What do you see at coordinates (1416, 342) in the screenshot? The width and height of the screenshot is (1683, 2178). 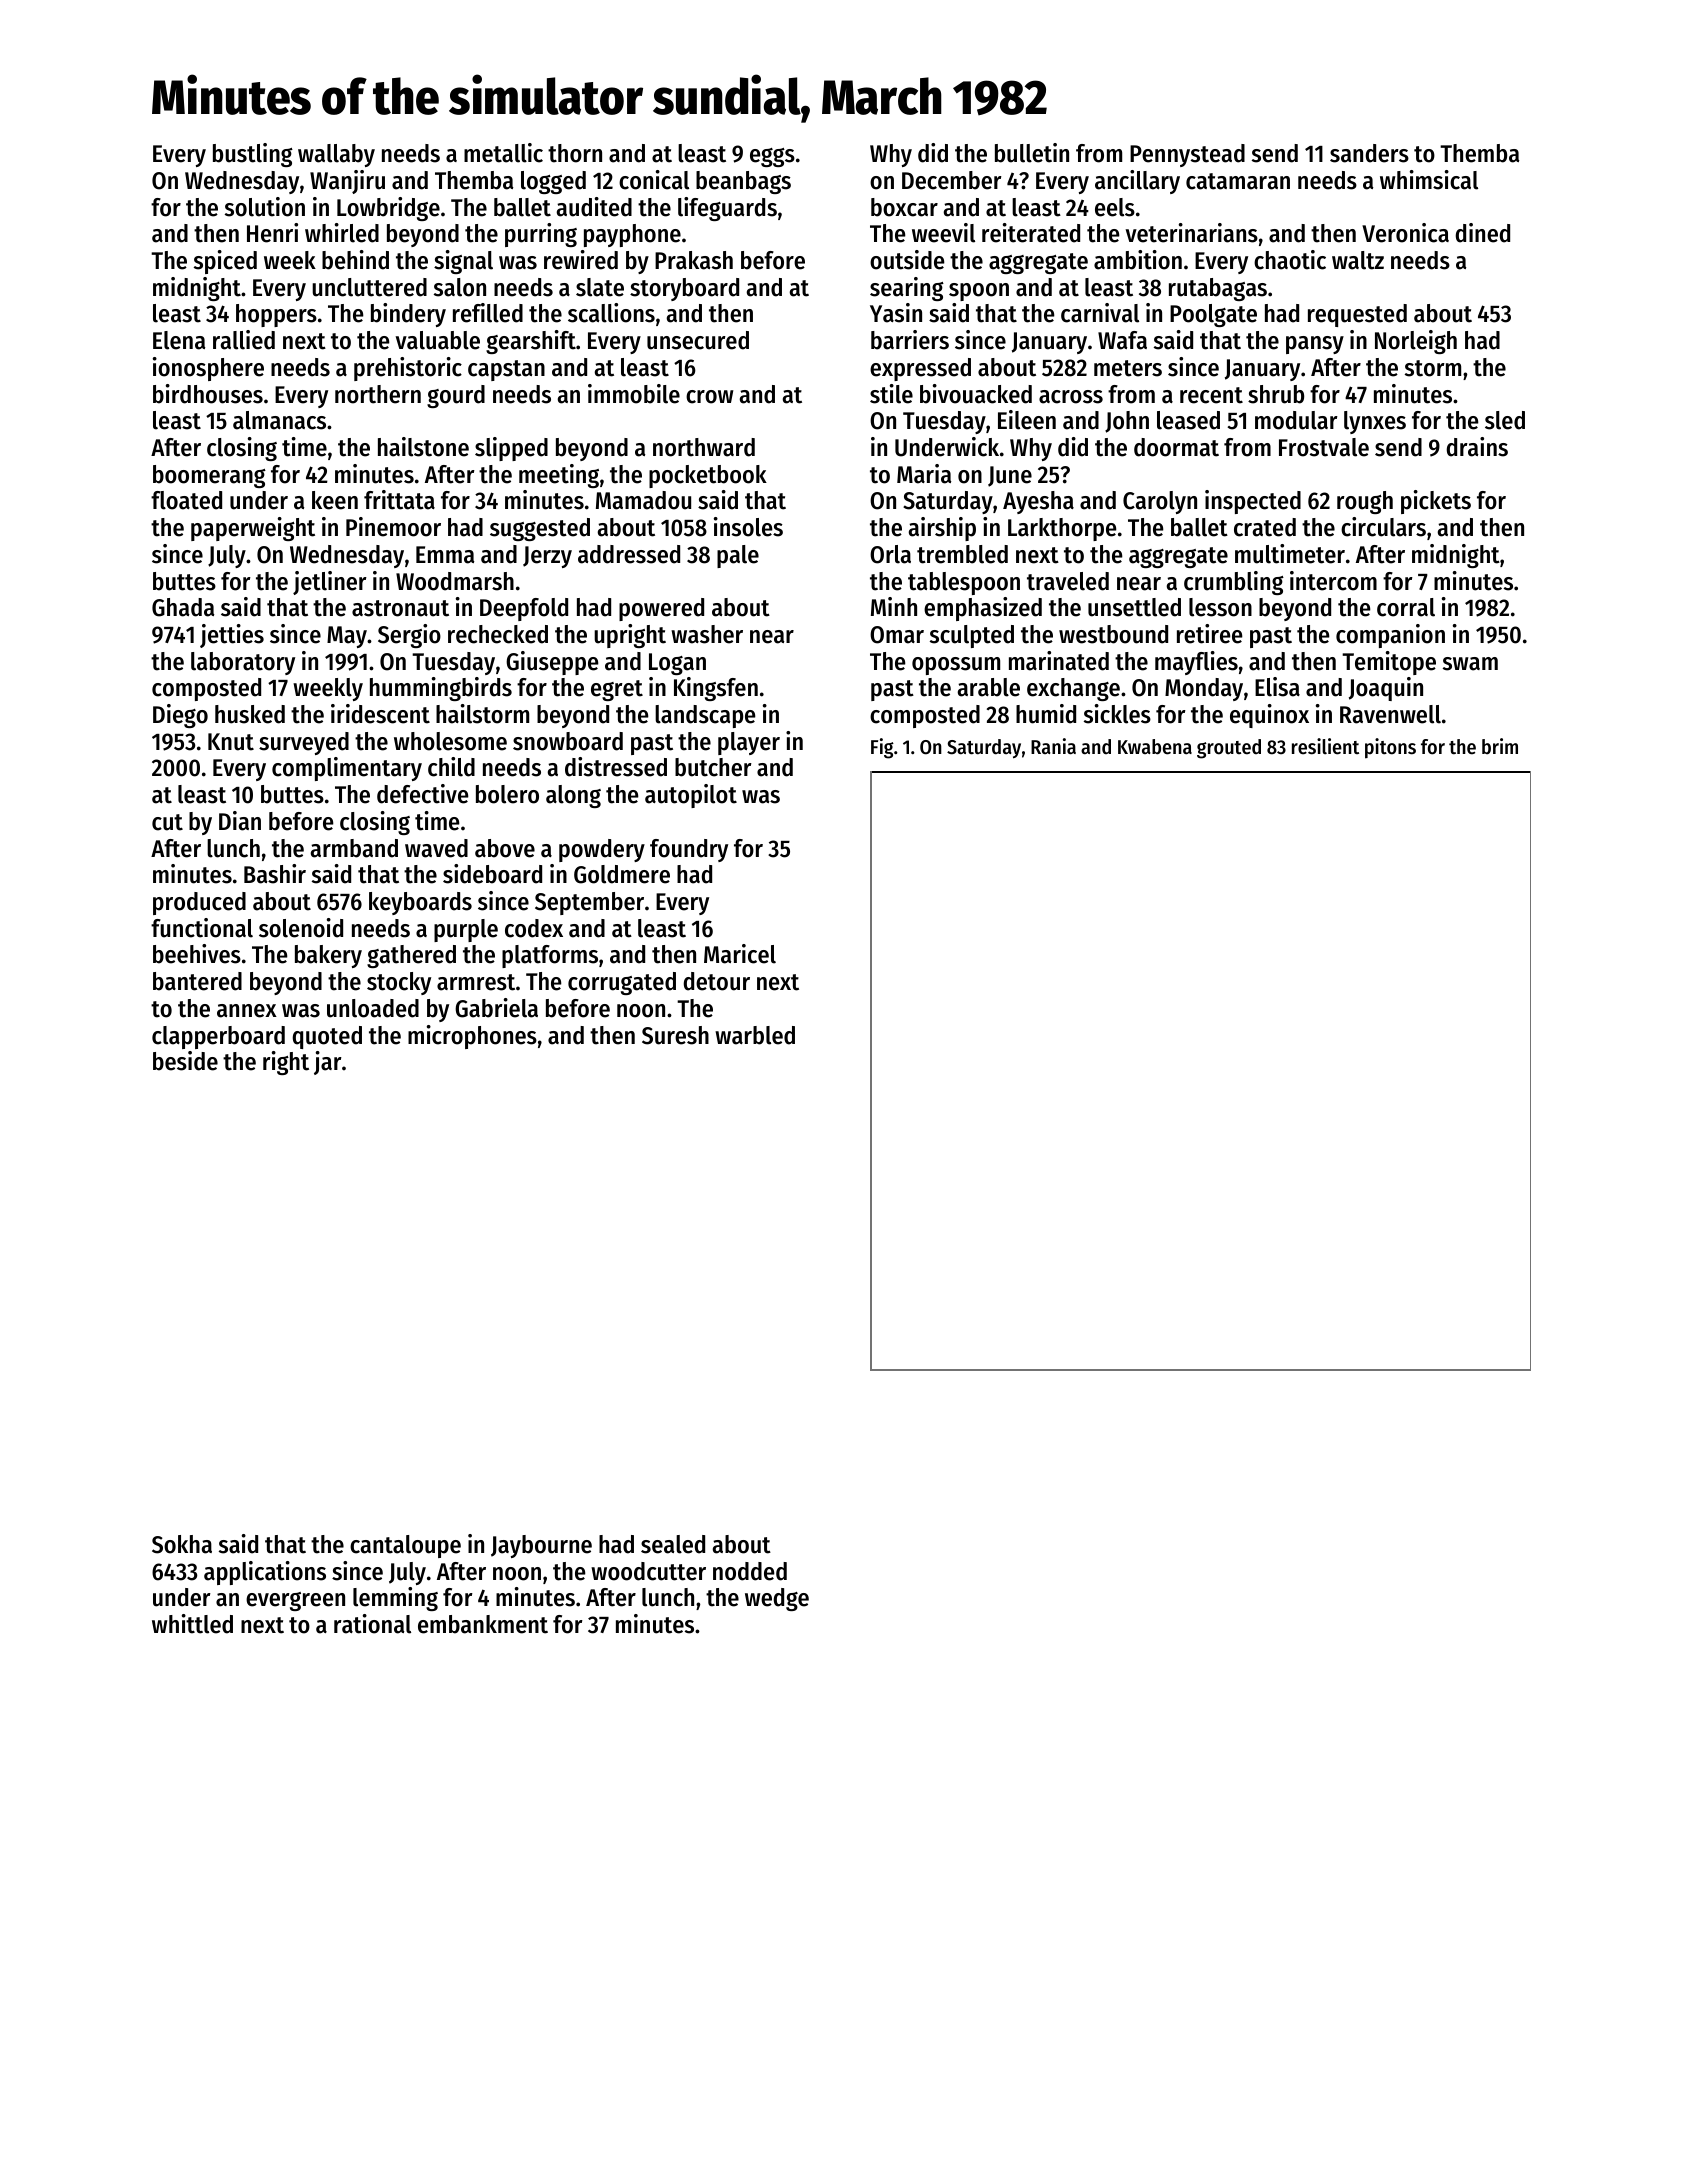 I see `Norleigh` at bounding box center [1416, 342].
